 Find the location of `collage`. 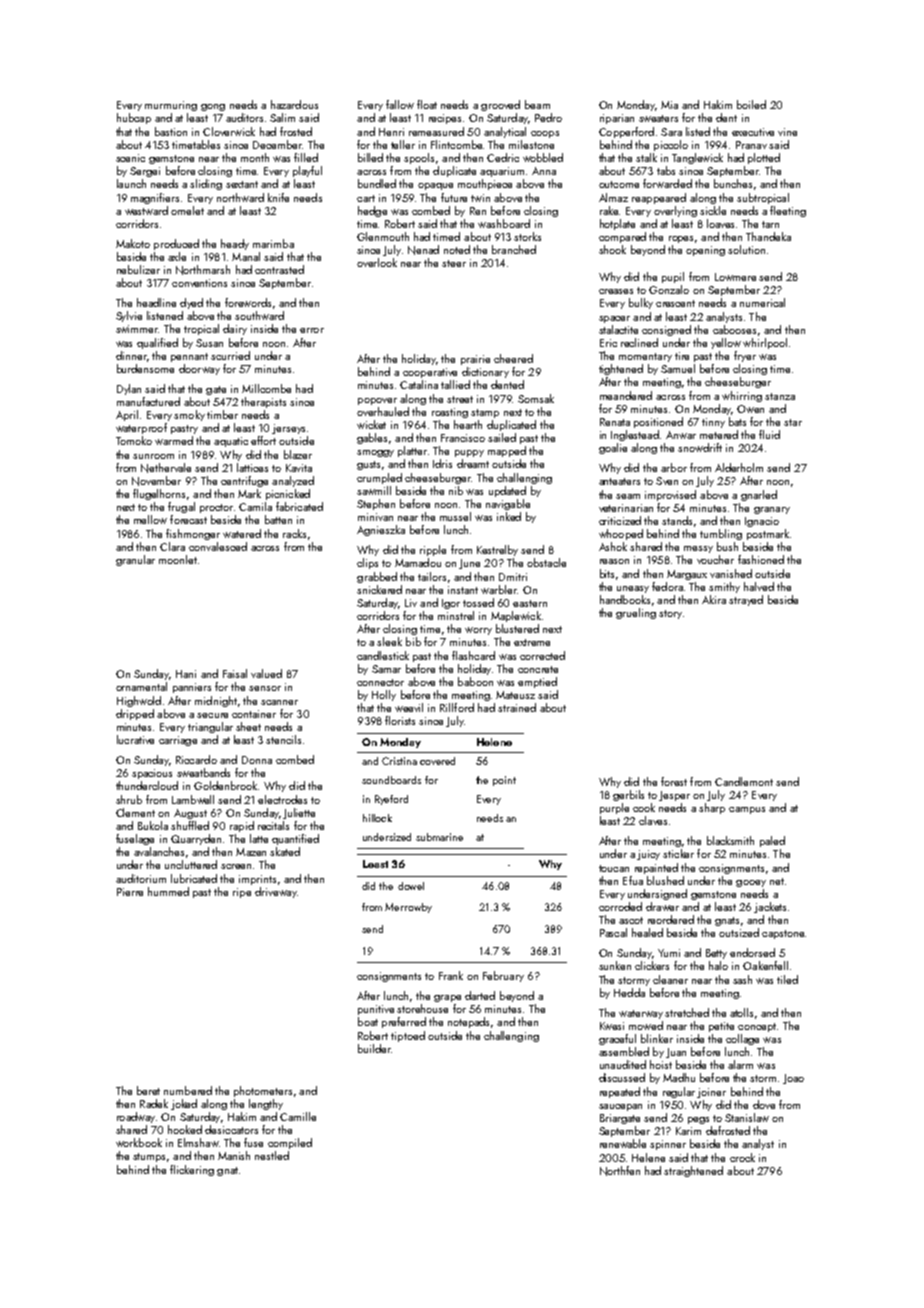

collage is located at coordinates (742, 1039).
